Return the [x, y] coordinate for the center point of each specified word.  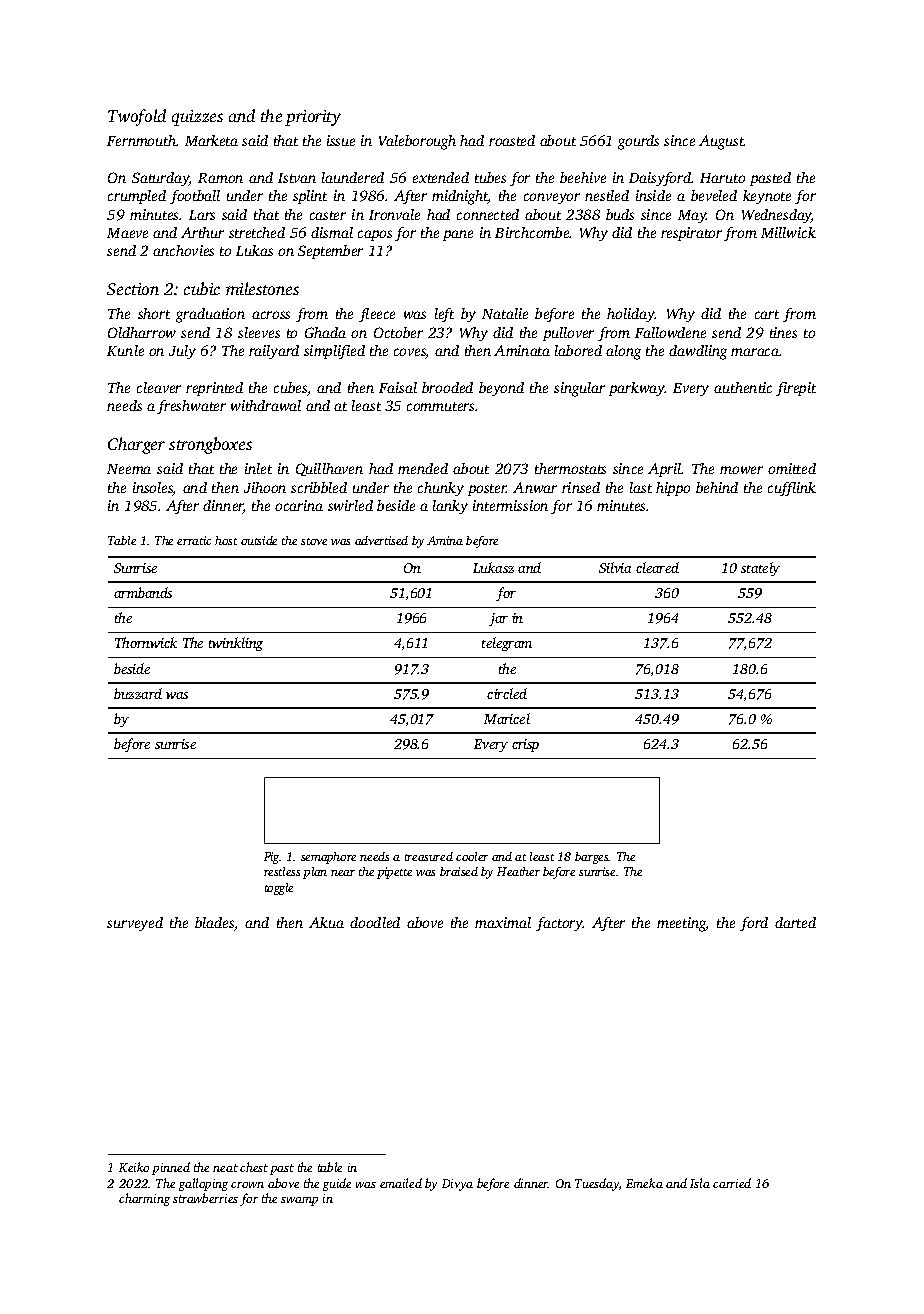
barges [592, 858]
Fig [272, 858]
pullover [568, 334]
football [195, 197]
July [182, 352]
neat [225, 1168]
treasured [429, 856]
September [330, 252]
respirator [691, 234]
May [692, 216]
